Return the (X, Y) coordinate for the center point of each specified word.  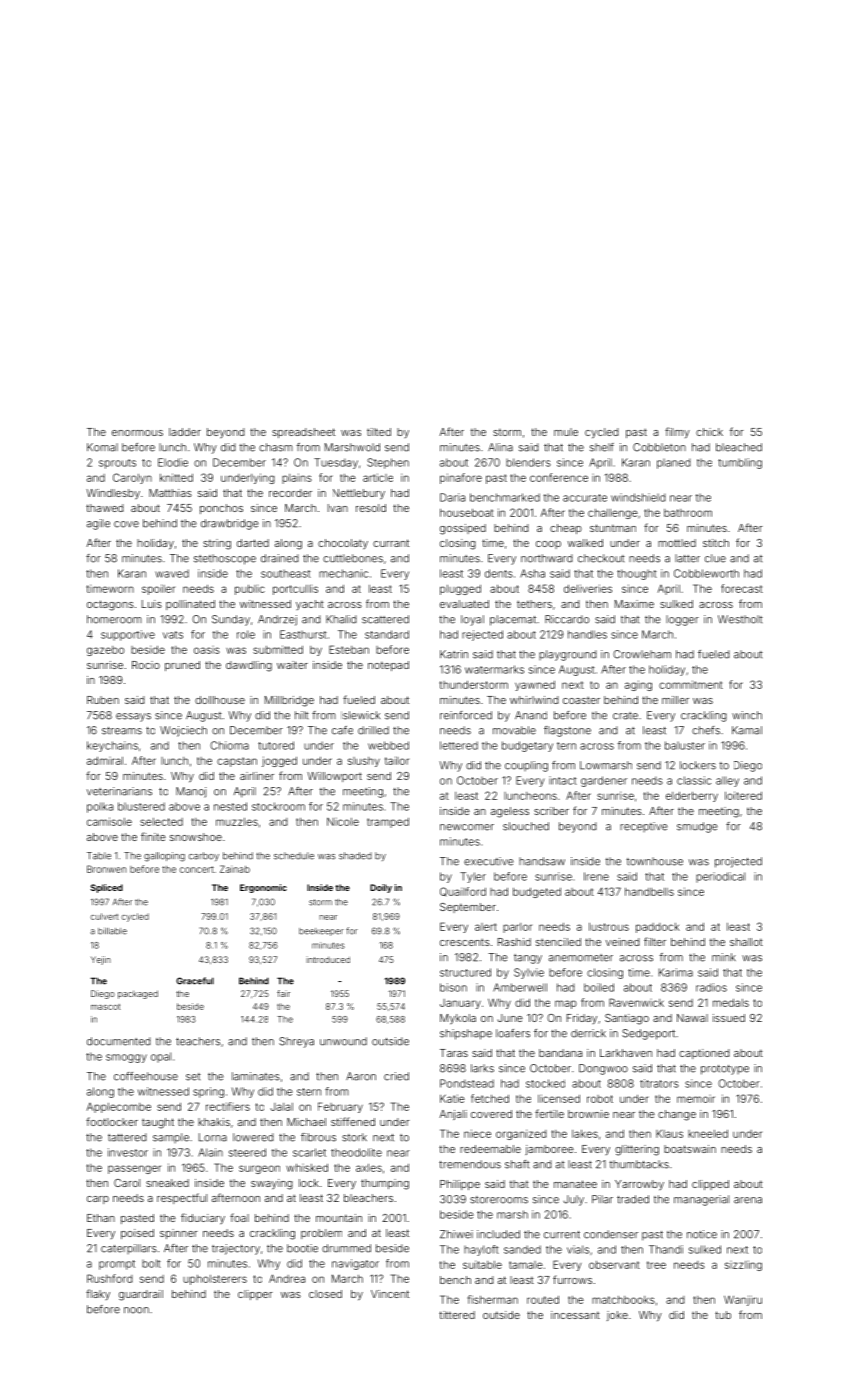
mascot (105, 1007)
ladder (185, 432)
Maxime (634, 604)
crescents (465, 942)
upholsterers (215, 1280)
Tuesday (336, 463)
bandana (560, 1053)
